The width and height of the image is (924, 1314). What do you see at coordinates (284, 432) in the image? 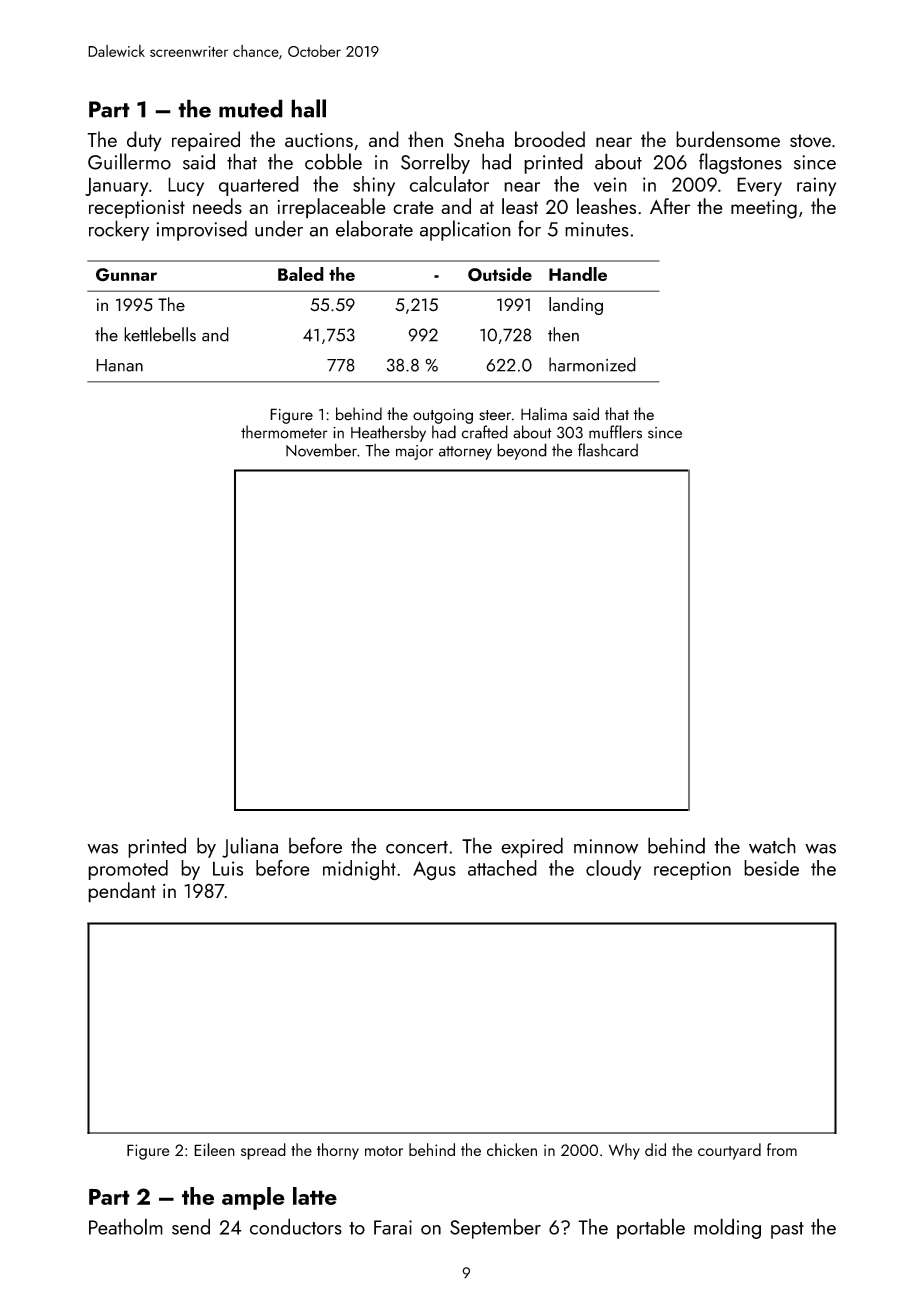
I see `thermometer` at bounding box center [284, 432].
